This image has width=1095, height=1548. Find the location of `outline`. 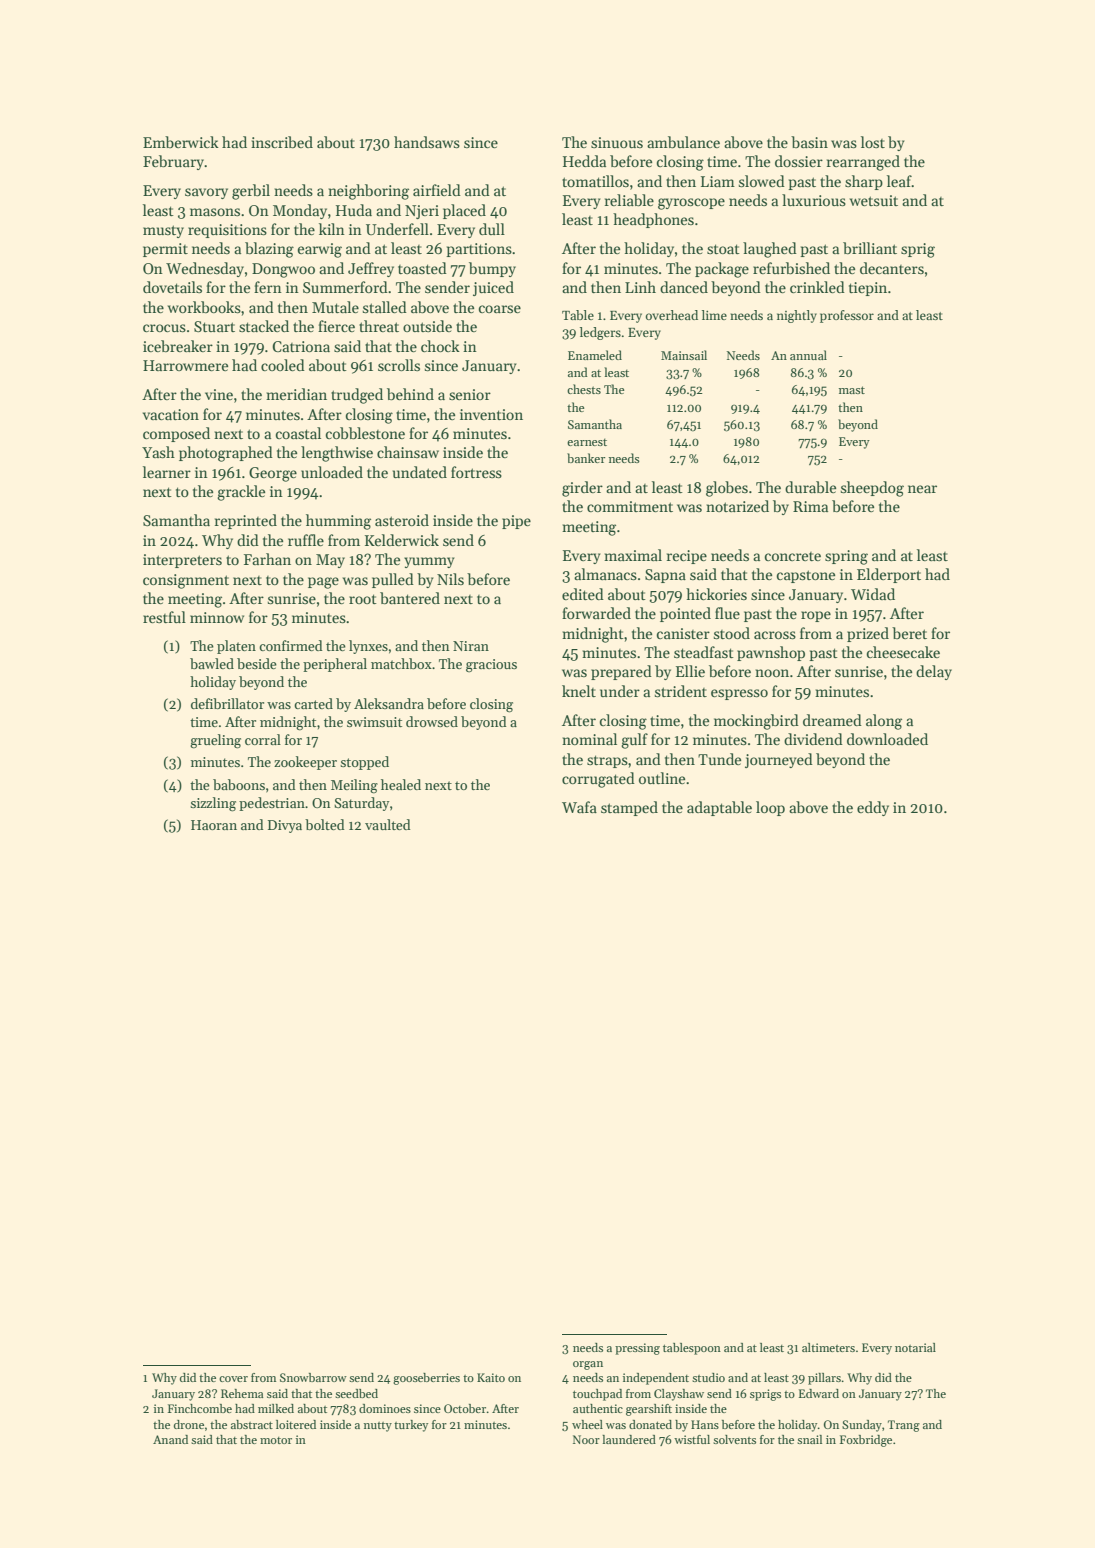

outline is located at coordinates (662, 778).
